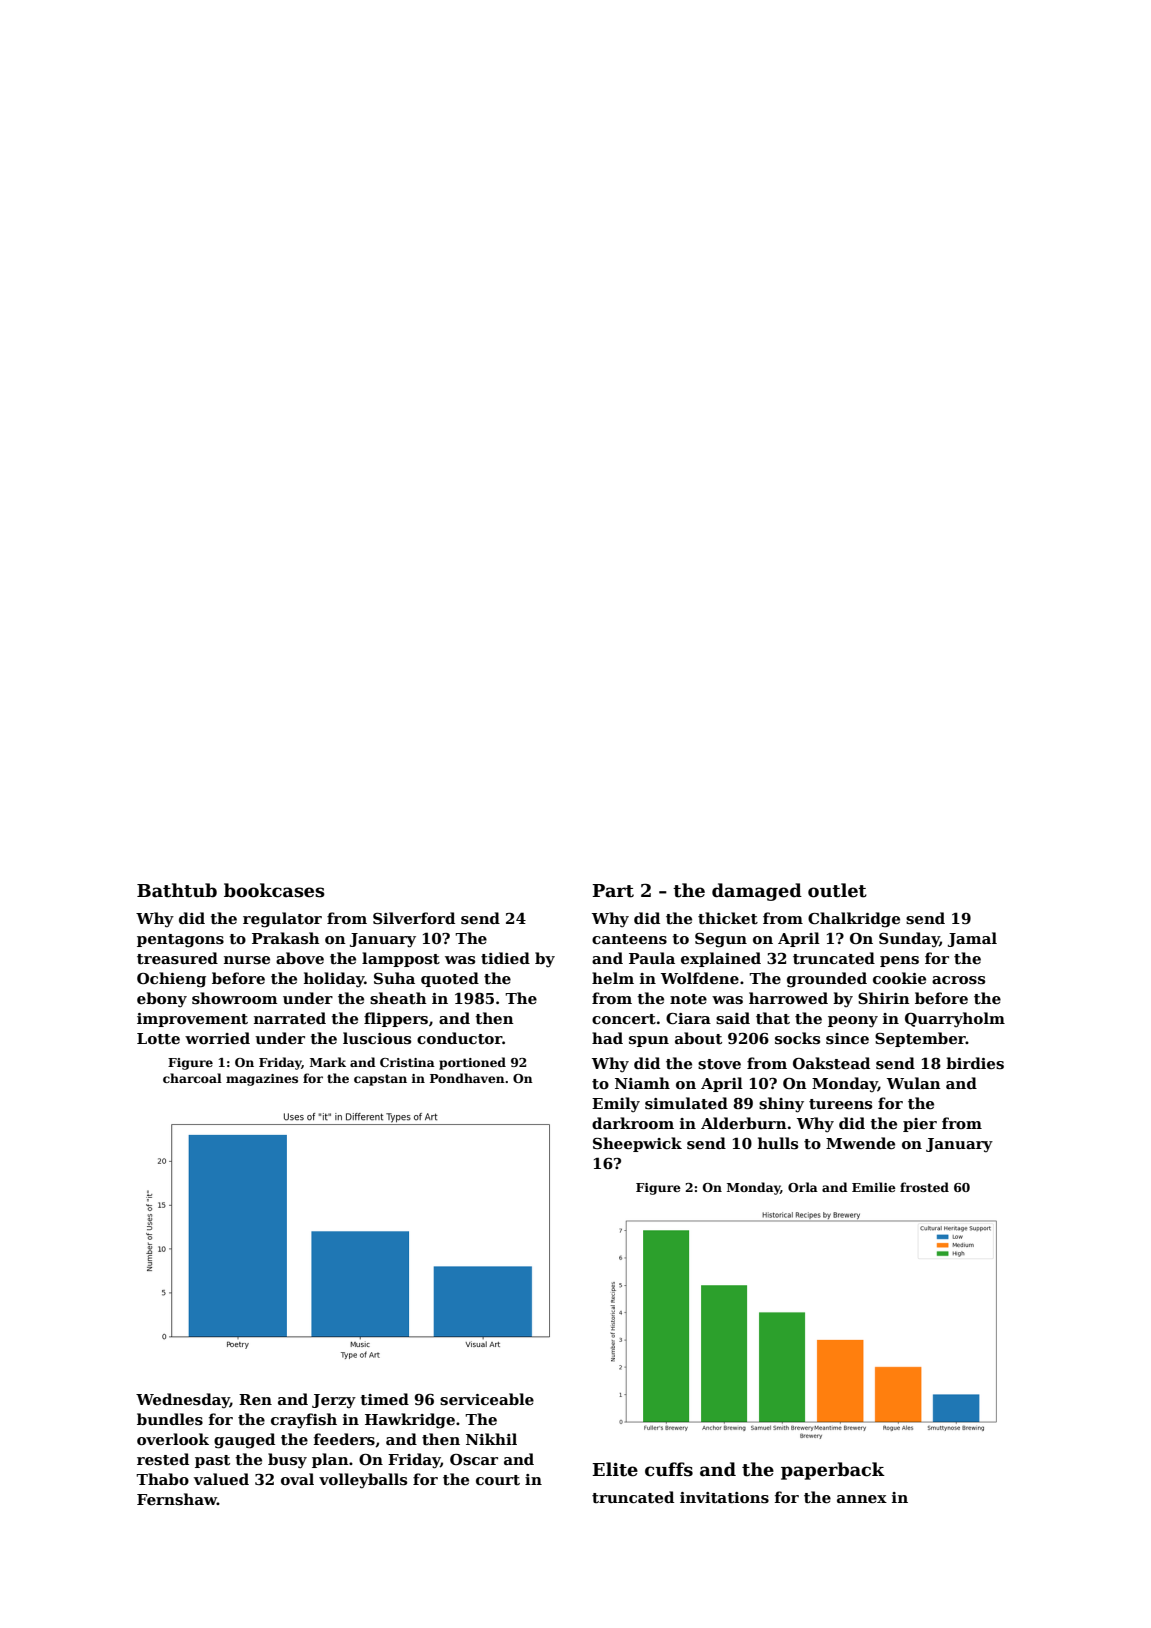 The height and width of the screenshot is (1628, 1151). I want to click on Sheepwick, so click(637, 1144).
